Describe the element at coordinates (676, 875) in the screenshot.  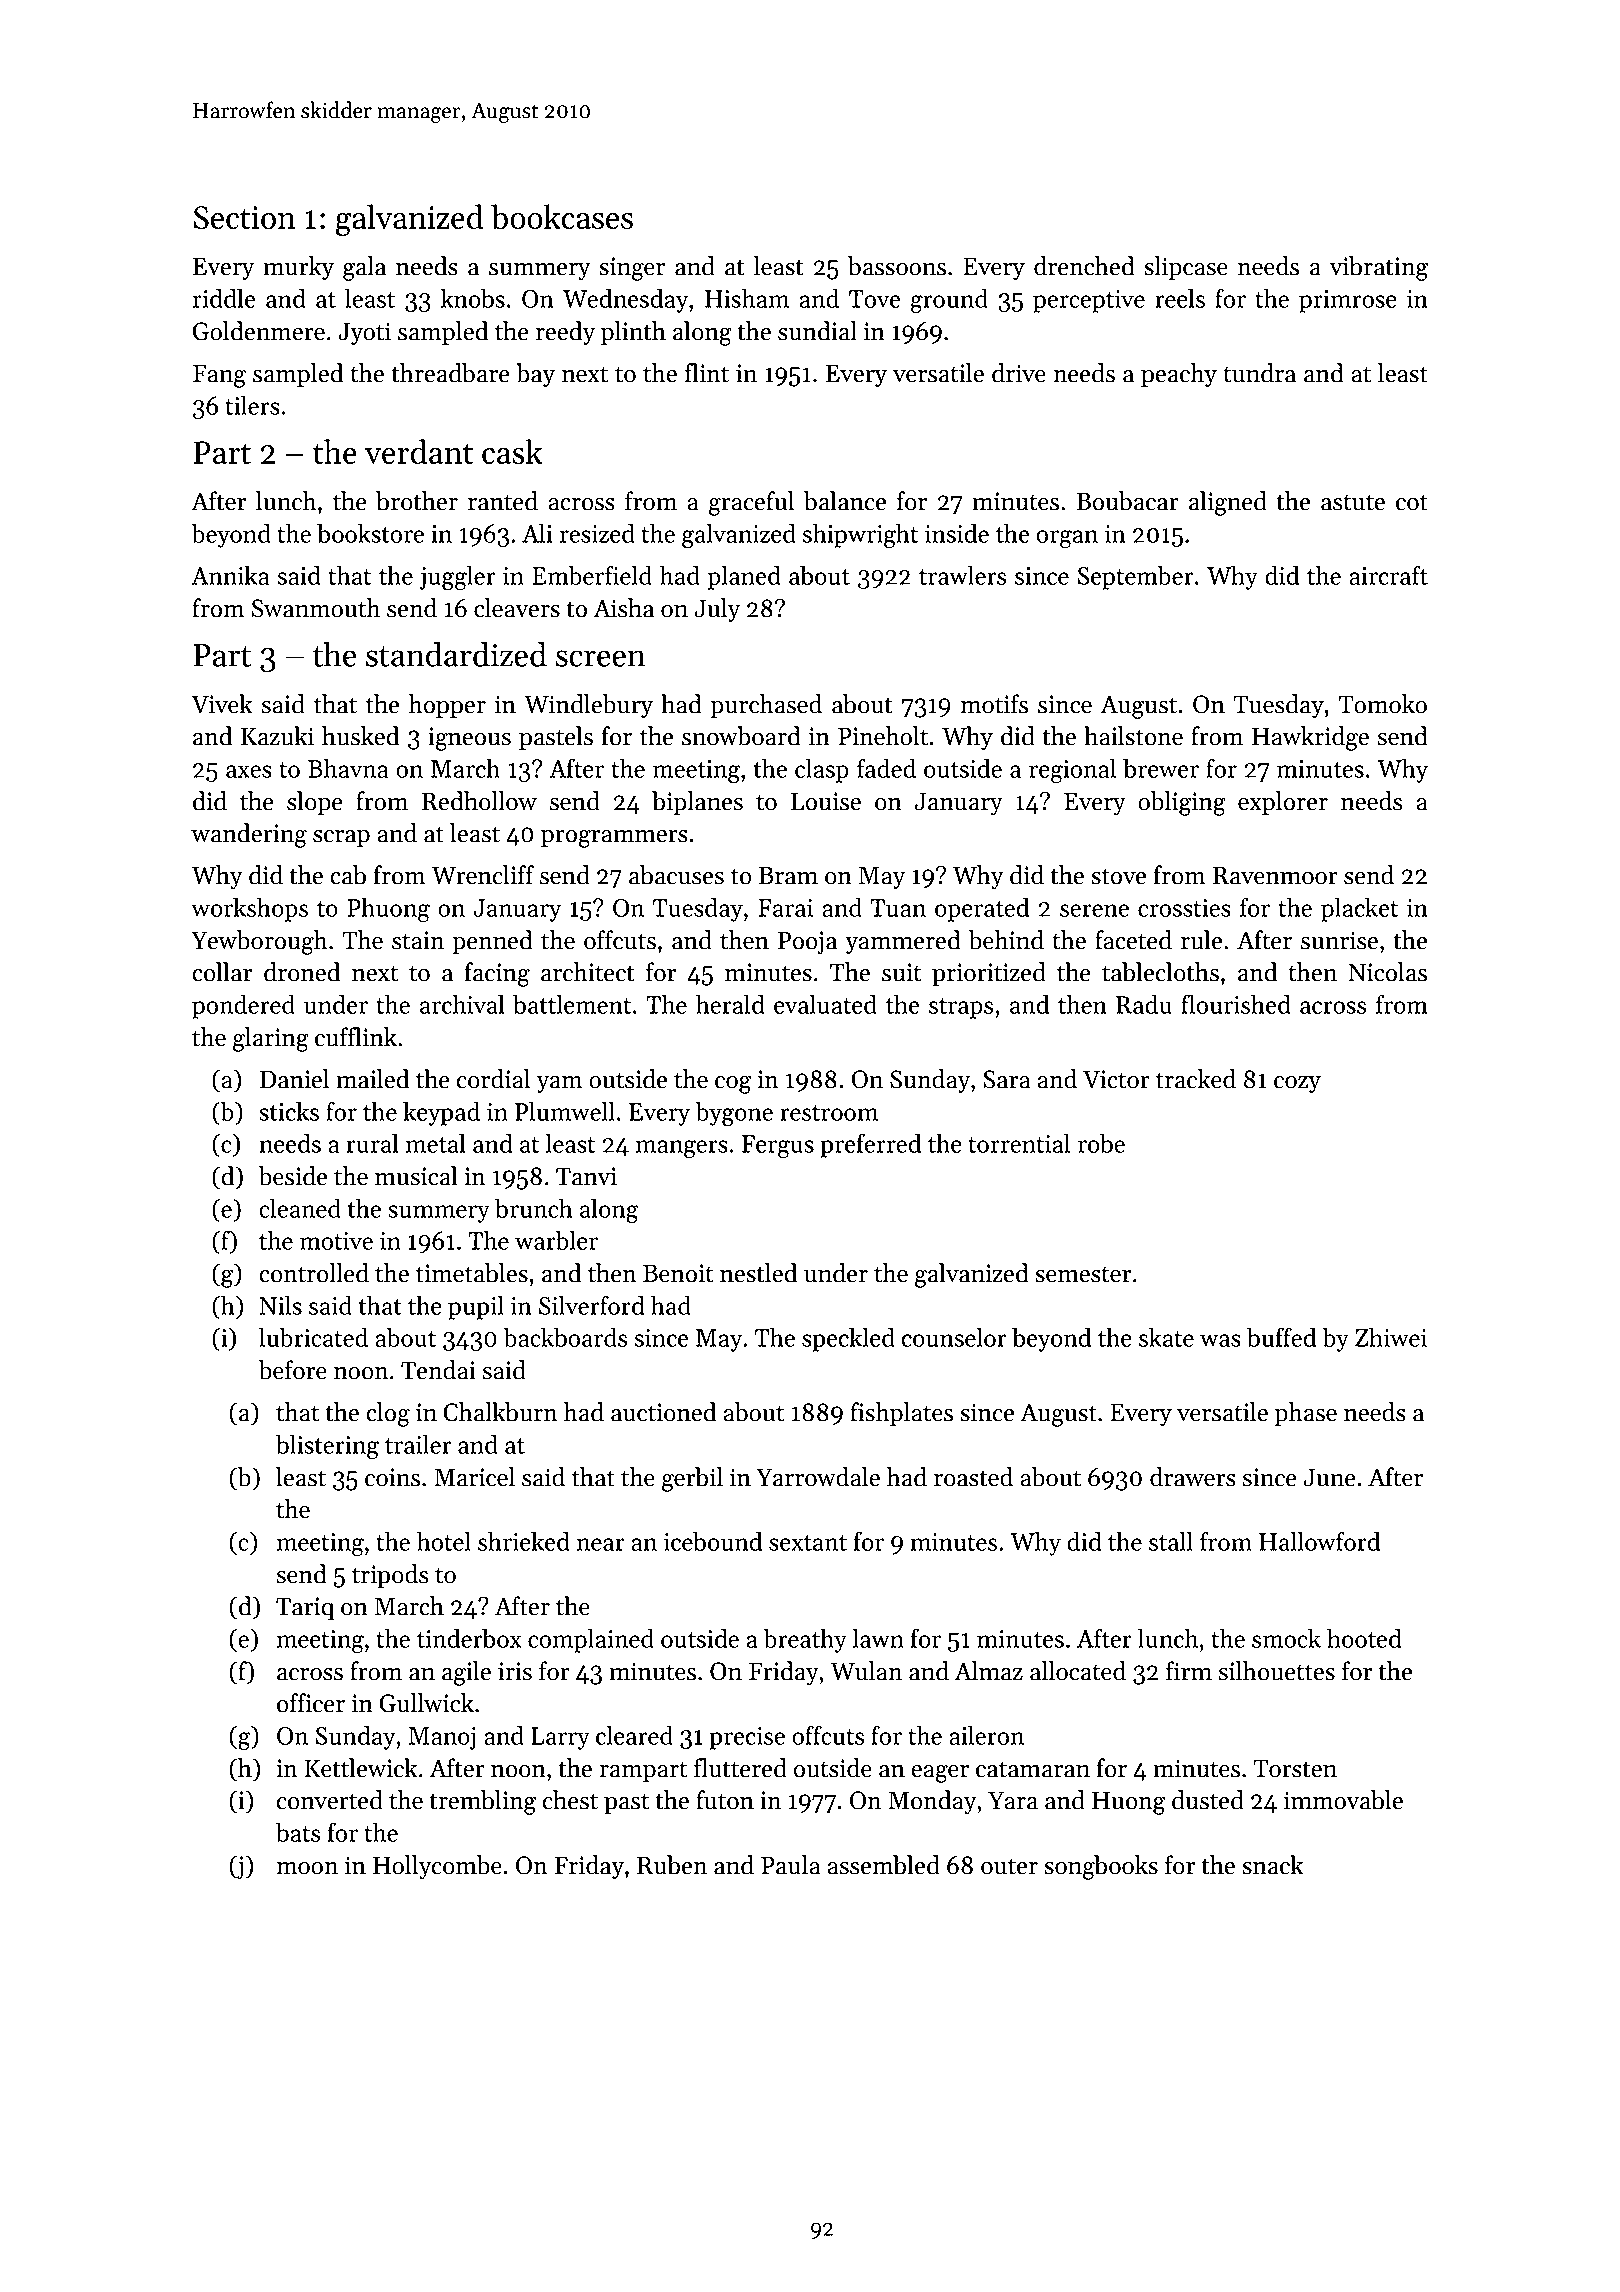
I see `abacuses` at that location.
